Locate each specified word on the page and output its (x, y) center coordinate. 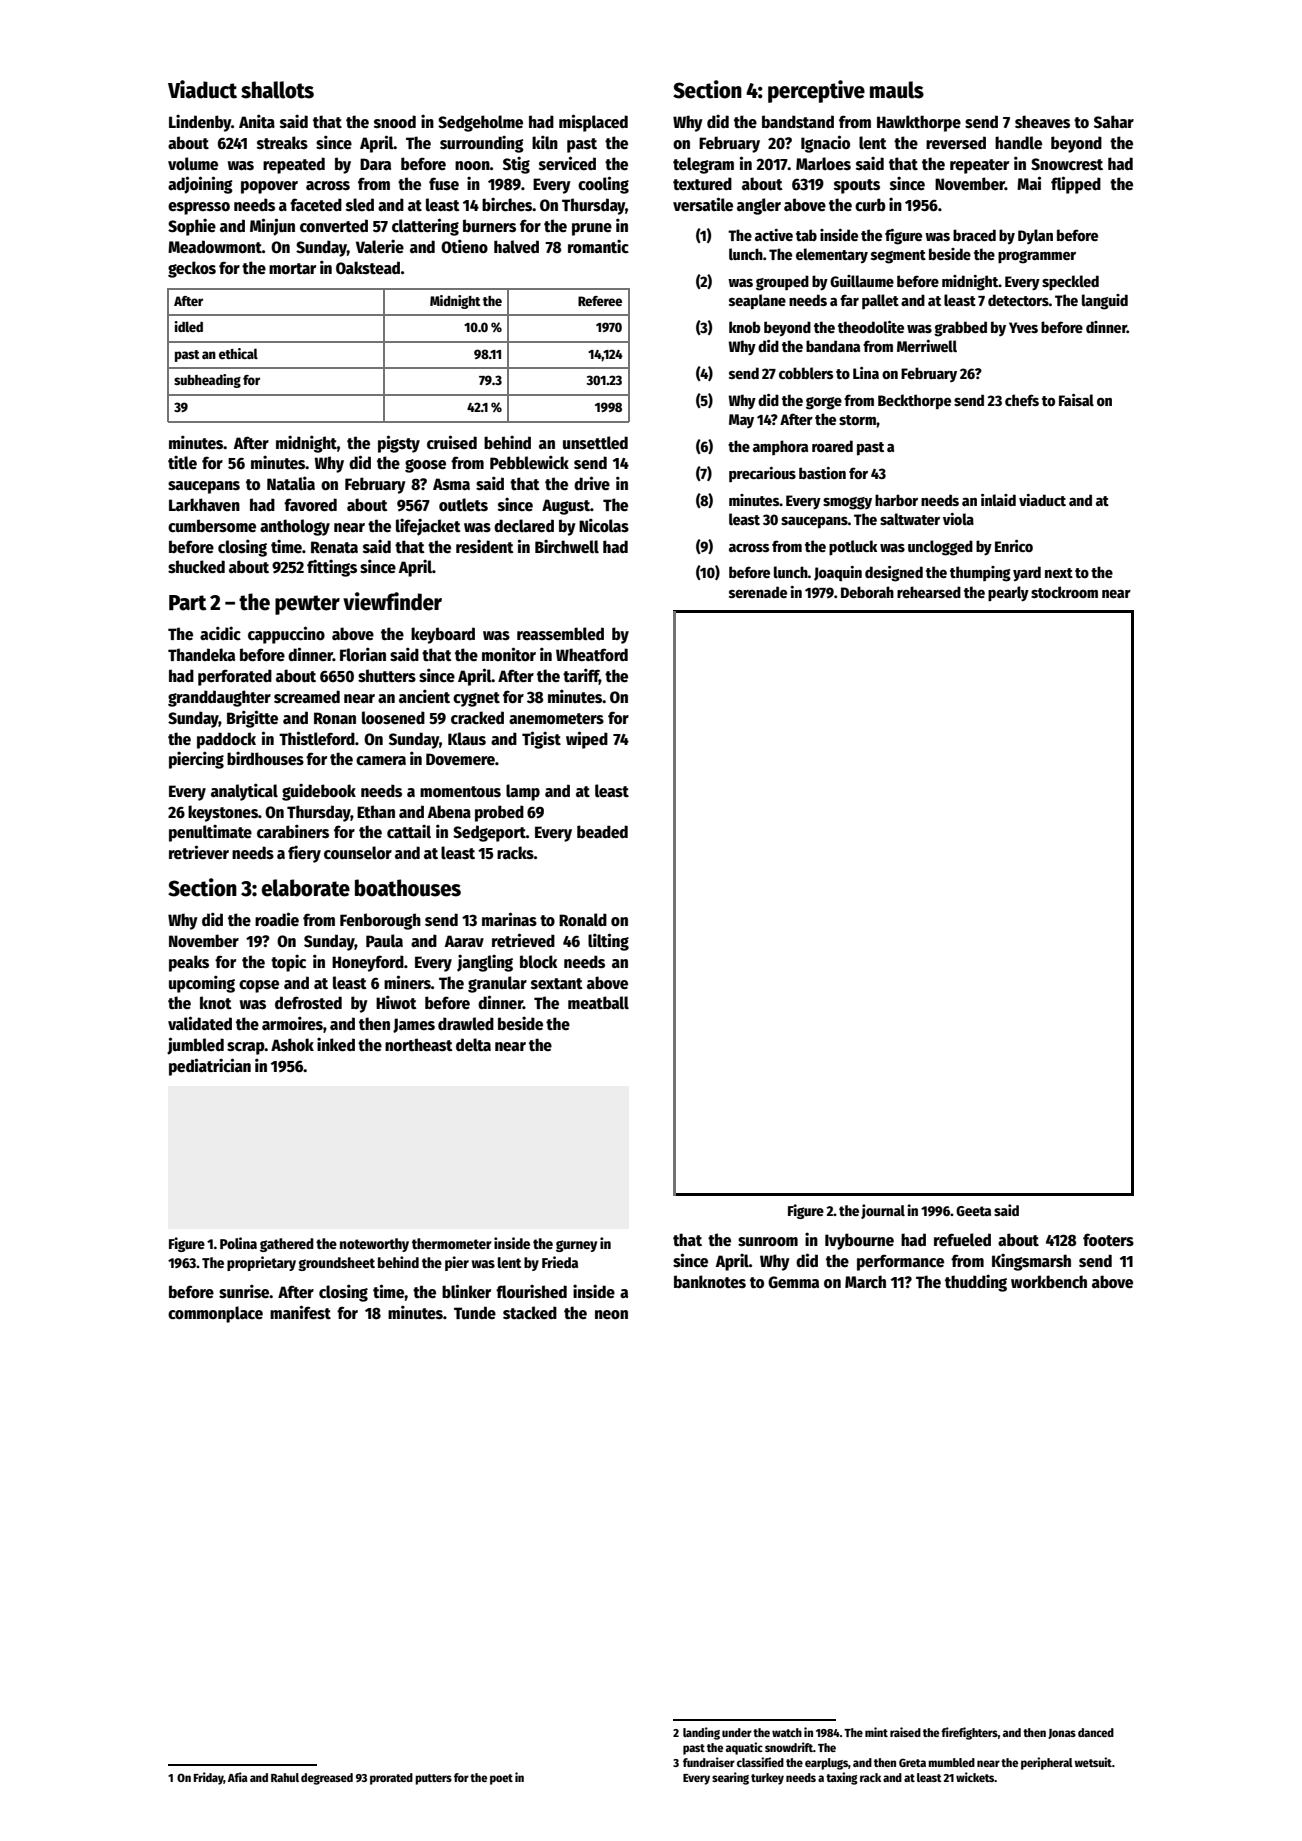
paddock (226, 740)
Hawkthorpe (919, 123)
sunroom (768, 1242)
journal (883, 1211)
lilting (608, 942)
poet (501, 1779)
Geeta (973, 1211)
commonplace (215, 1314)
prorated (391, 1779)
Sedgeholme (480, 123)
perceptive (816, 91)
